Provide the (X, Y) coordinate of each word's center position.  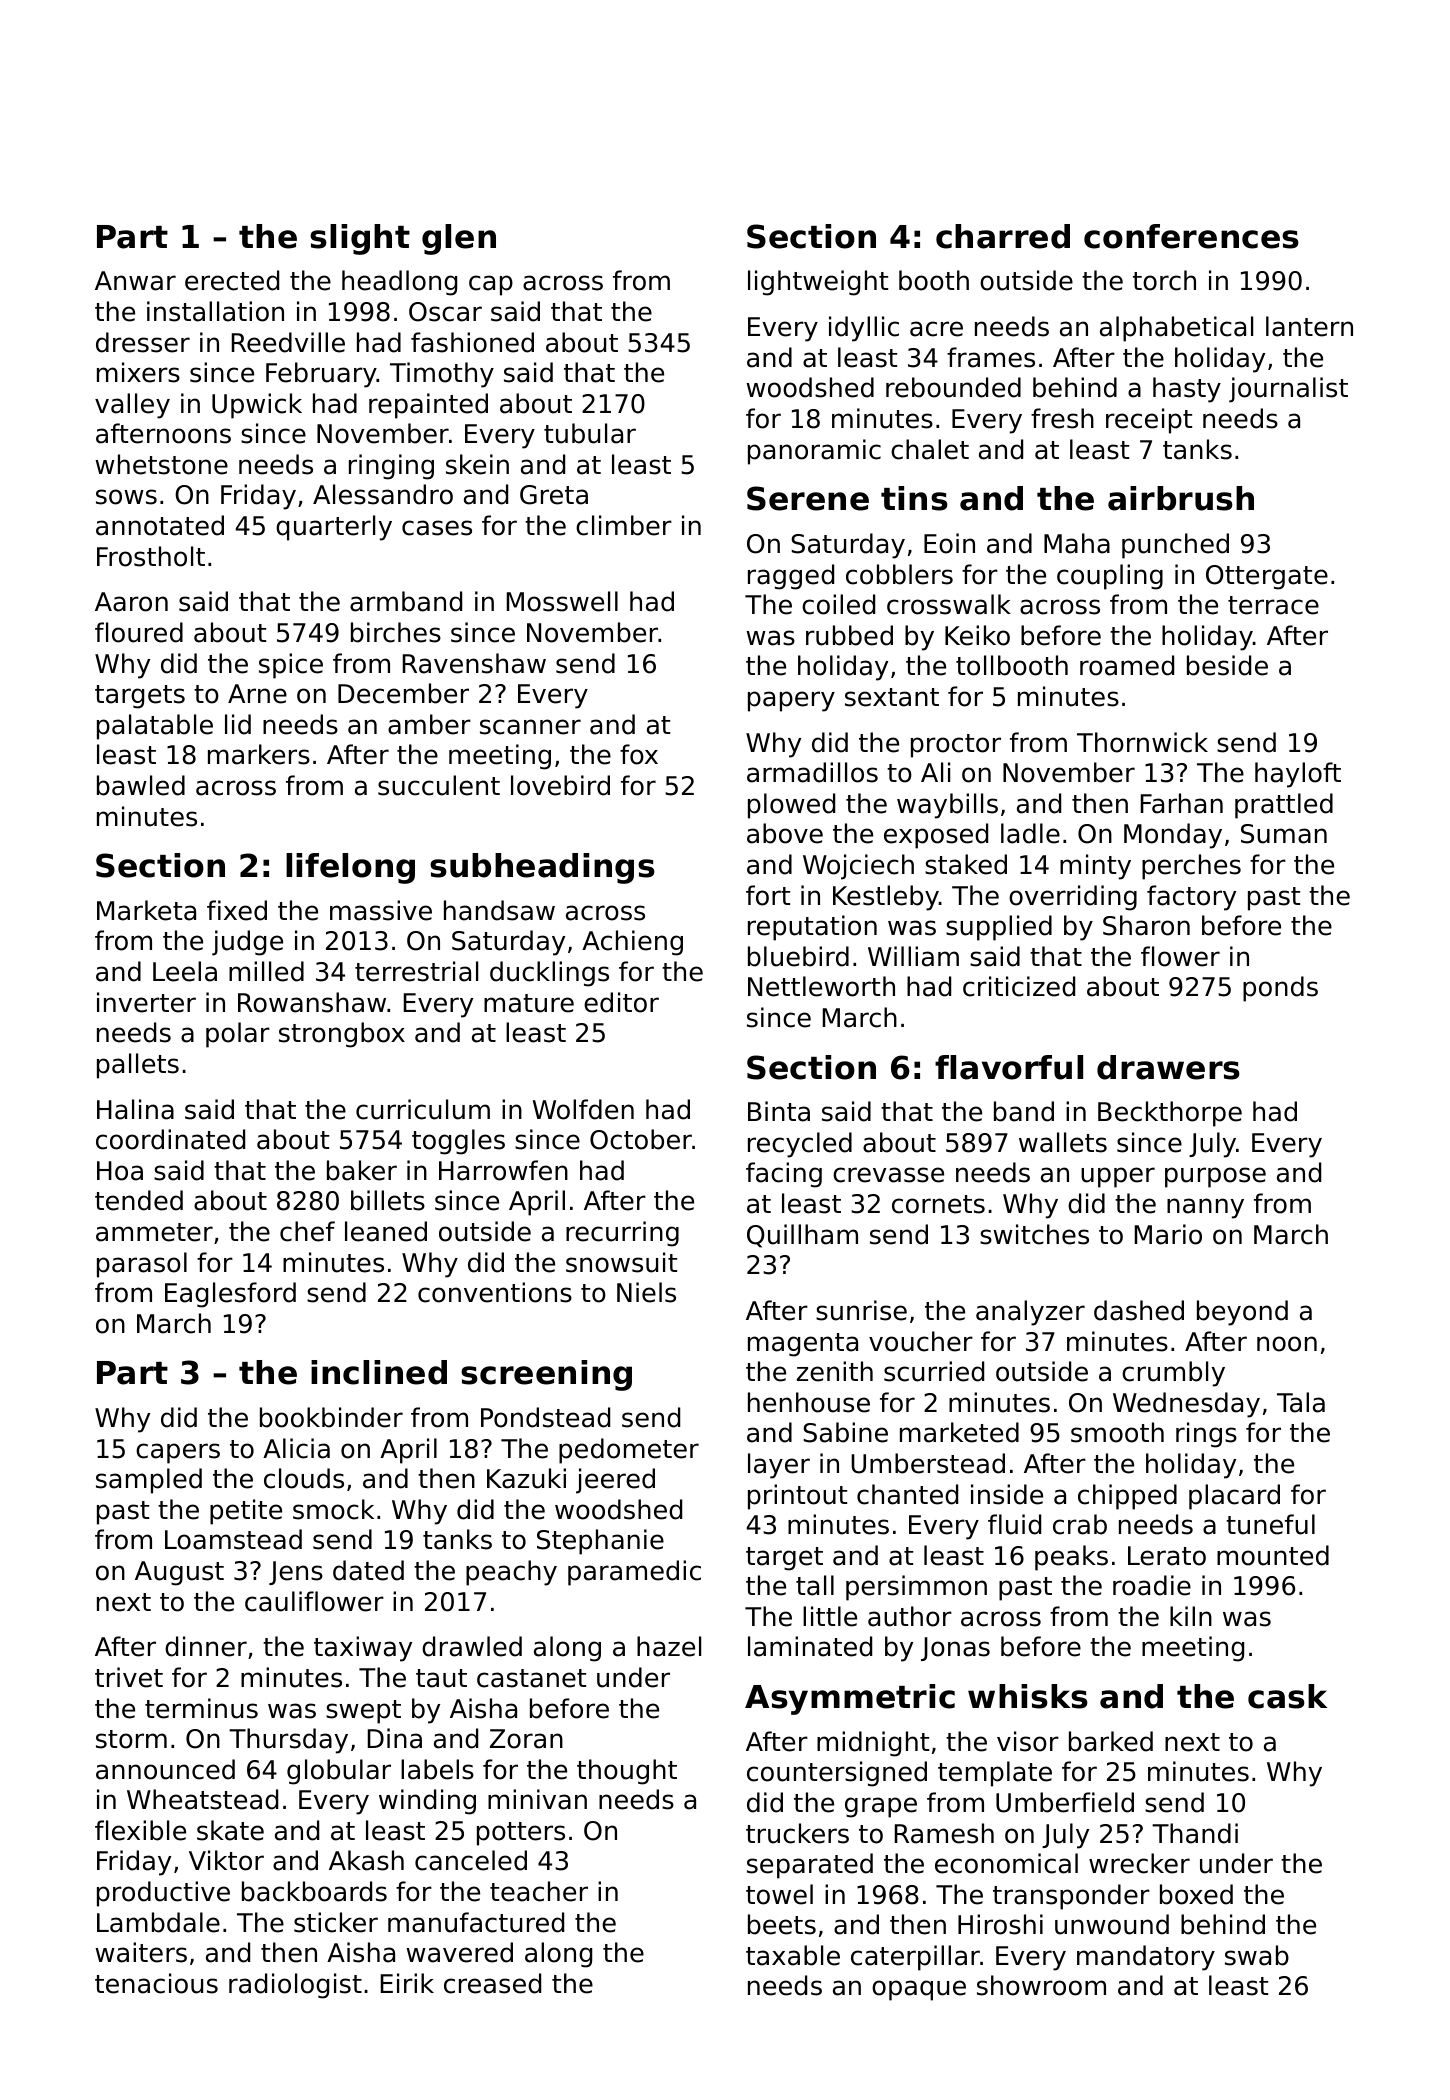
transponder (1071, 1897)
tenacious (156, 1983)
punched (1175, 546)
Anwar (135, 281)
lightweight (818, 283)
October (641, 1139)
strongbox (342, 1035)
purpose (1215, 1177)
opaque (919, 1990)
